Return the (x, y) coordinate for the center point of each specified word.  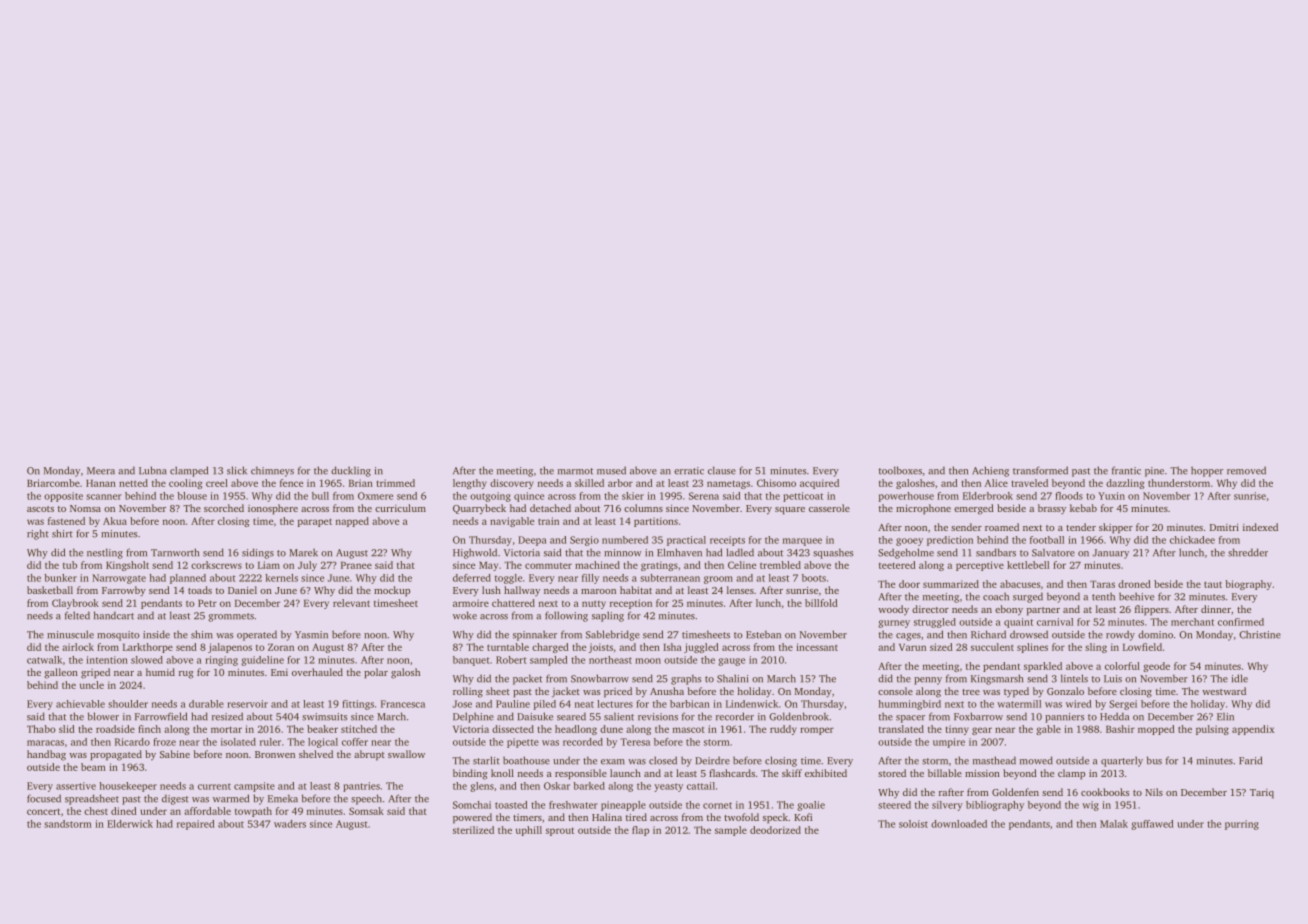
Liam (269, 565)
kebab (1083, 508)
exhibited (826, 773)
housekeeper (128, 787)
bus (1154, 760)
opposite (63, 497)
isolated (238, 742)
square (790, 511)
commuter (548, 566)
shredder (1248, 552)
